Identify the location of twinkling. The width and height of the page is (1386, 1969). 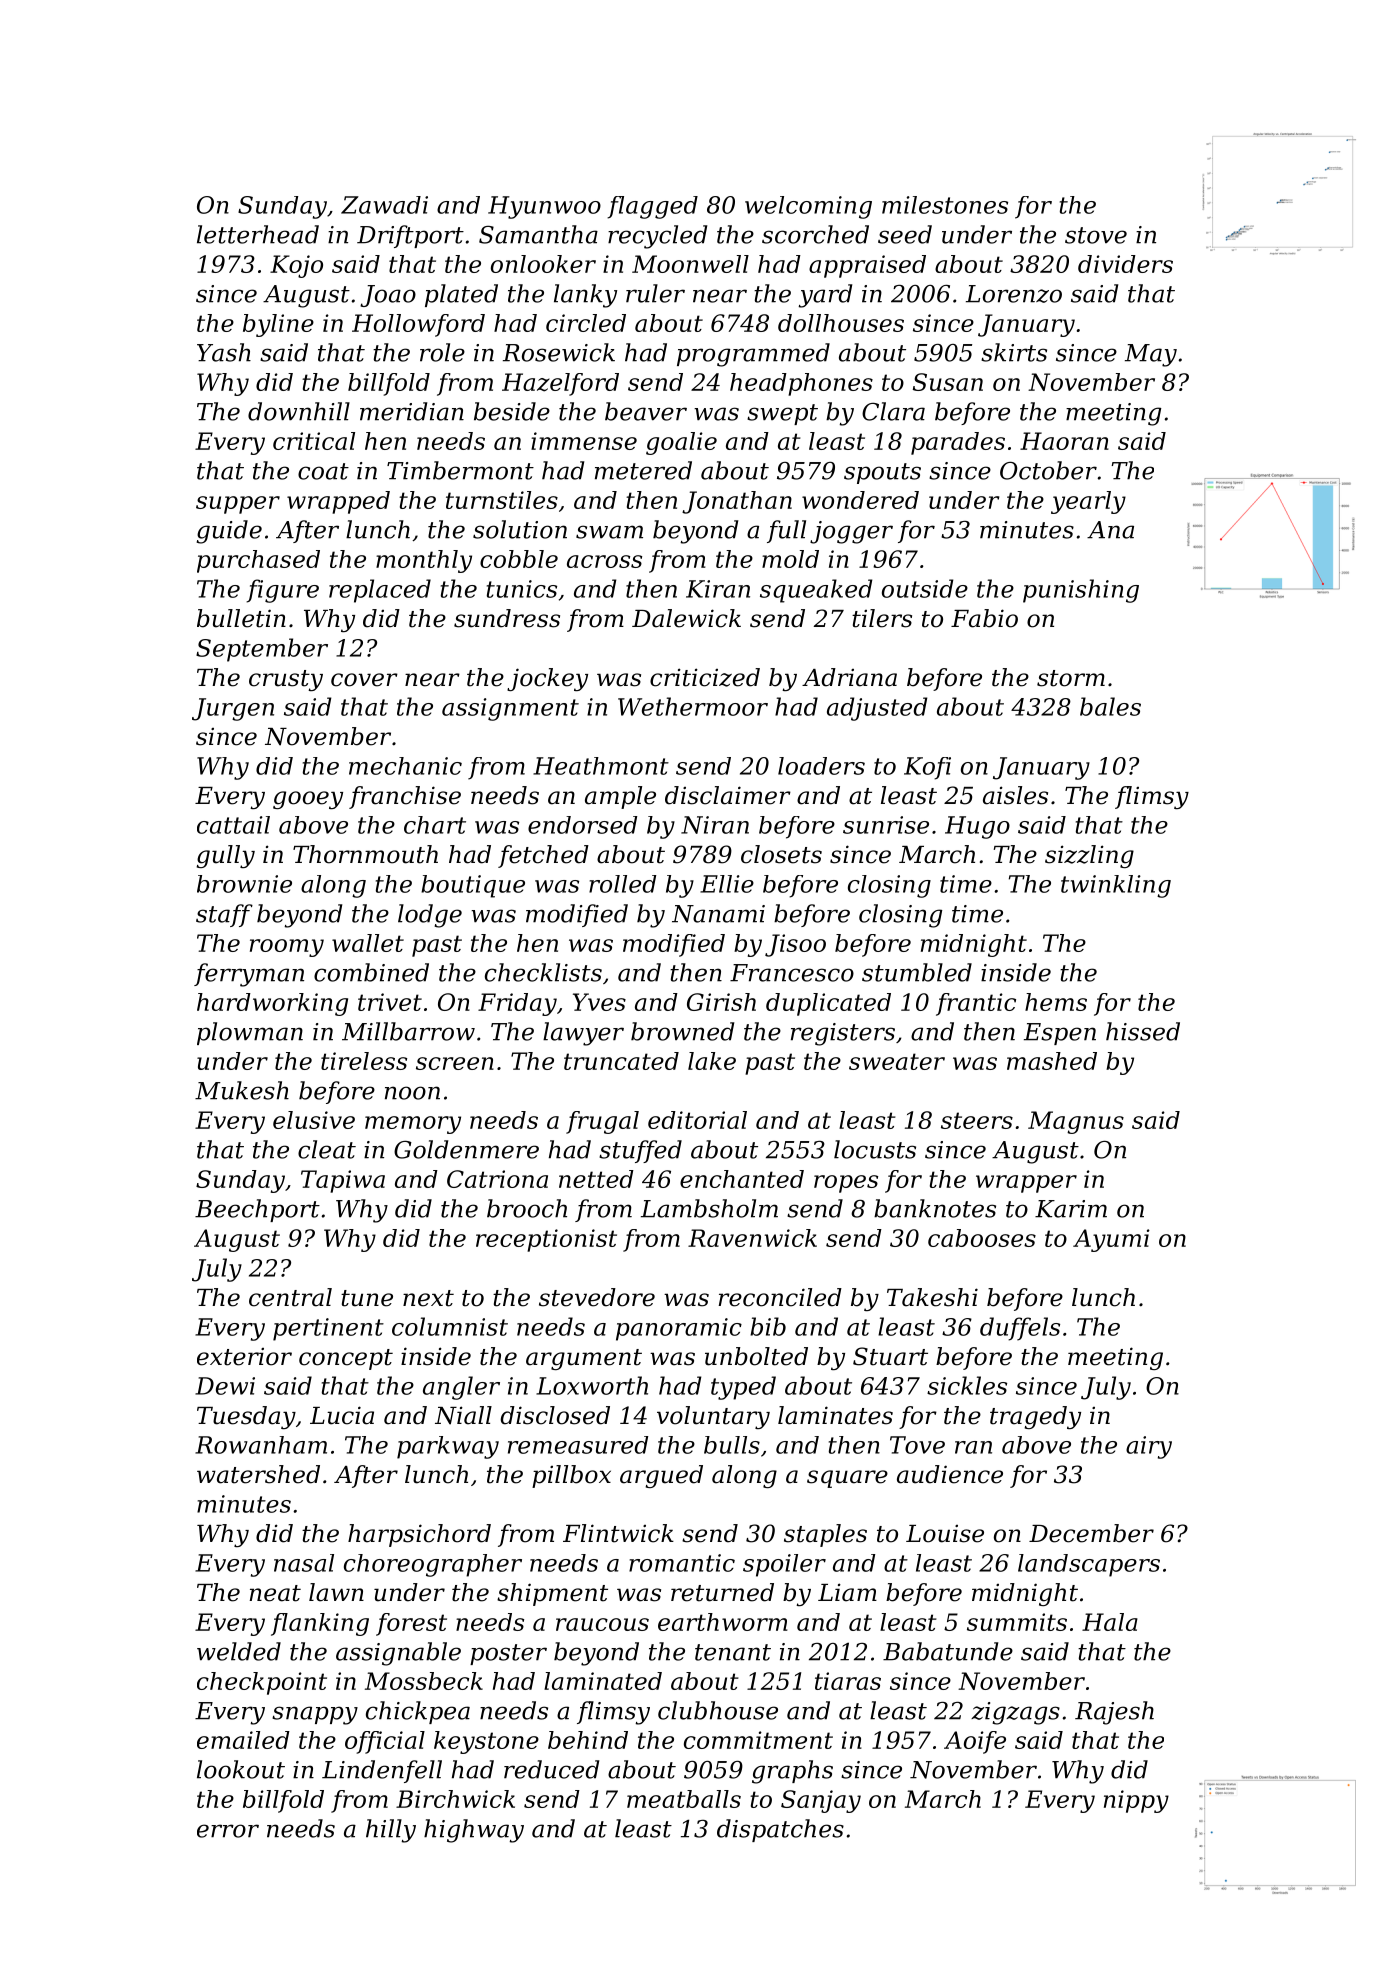
(1116, 886).
